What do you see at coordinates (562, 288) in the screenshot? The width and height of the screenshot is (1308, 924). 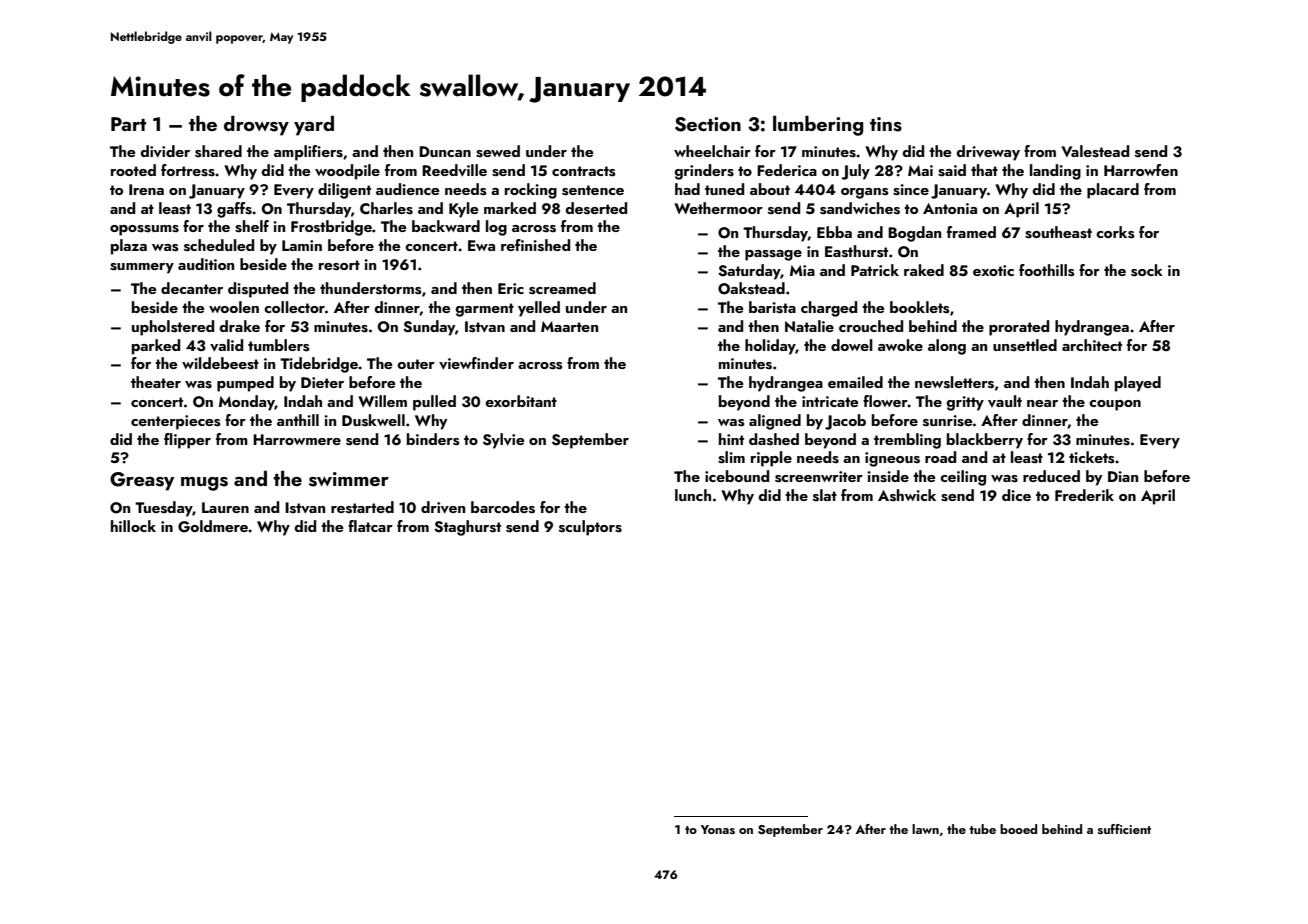 I see `screamed` at bounding box center [562, 288].
